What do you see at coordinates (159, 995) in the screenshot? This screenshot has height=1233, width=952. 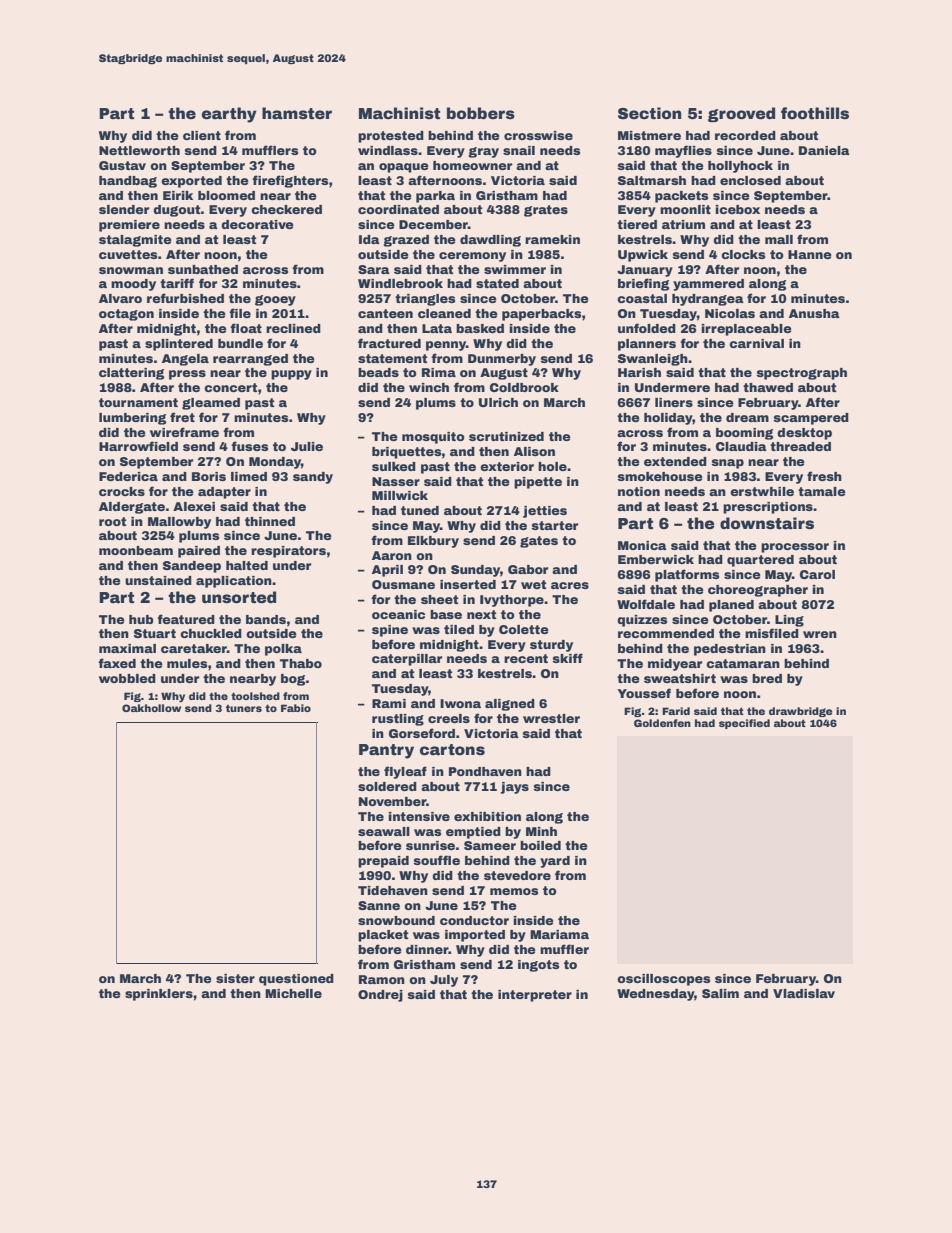 I see `sprinklers` at bounding box center [159, 995].
